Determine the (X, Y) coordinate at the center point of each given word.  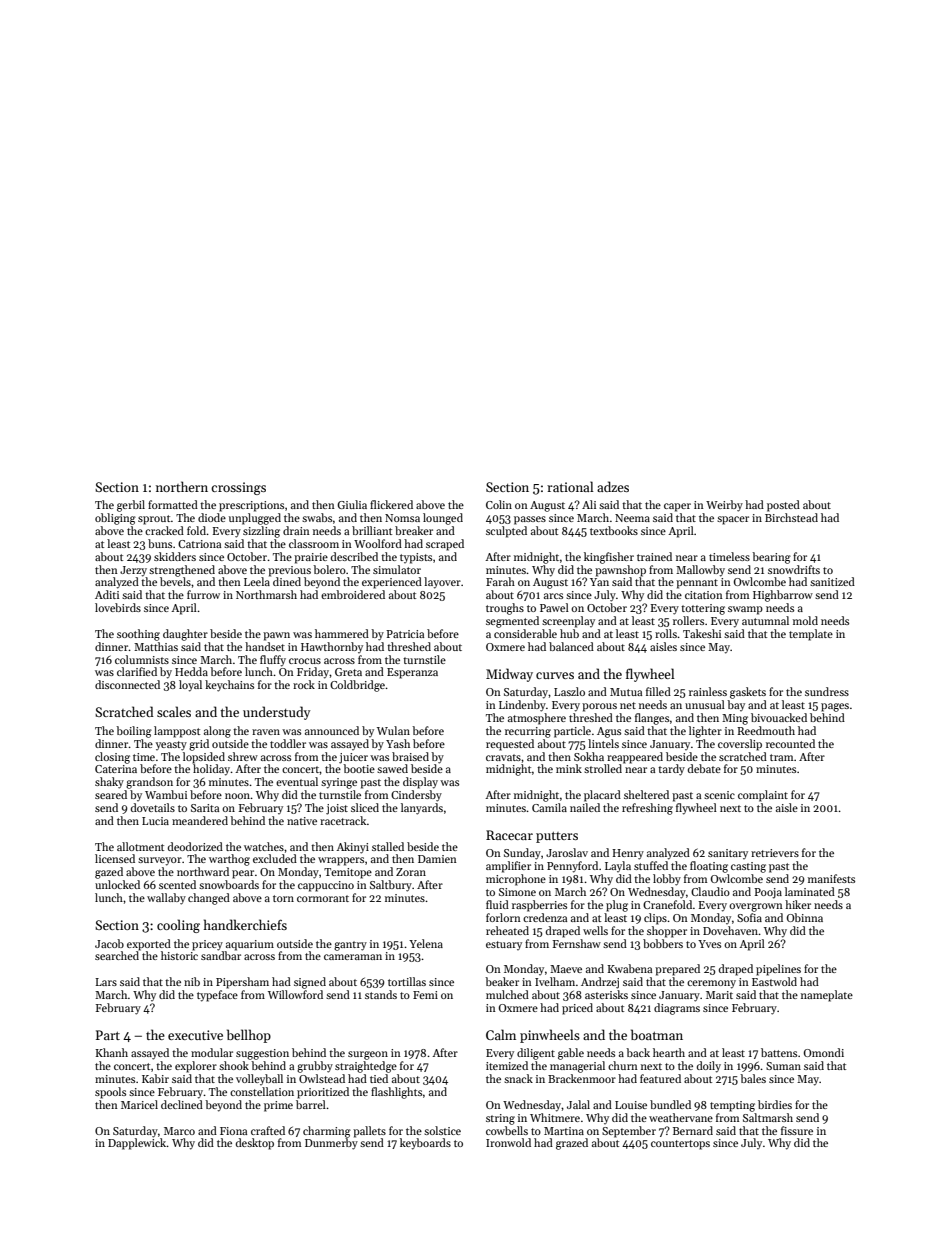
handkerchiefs (245, 924)
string (500, 1119)
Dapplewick (137, 1144)
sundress (827, 691)
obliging (115, 519)
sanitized (832, 581)
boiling (134, 732)
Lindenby (522, 706)
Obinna (805, 917)
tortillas (407, 981)
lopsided (204, 758)
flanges (652, 719)
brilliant (372, 530)
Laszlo (569, 691)
